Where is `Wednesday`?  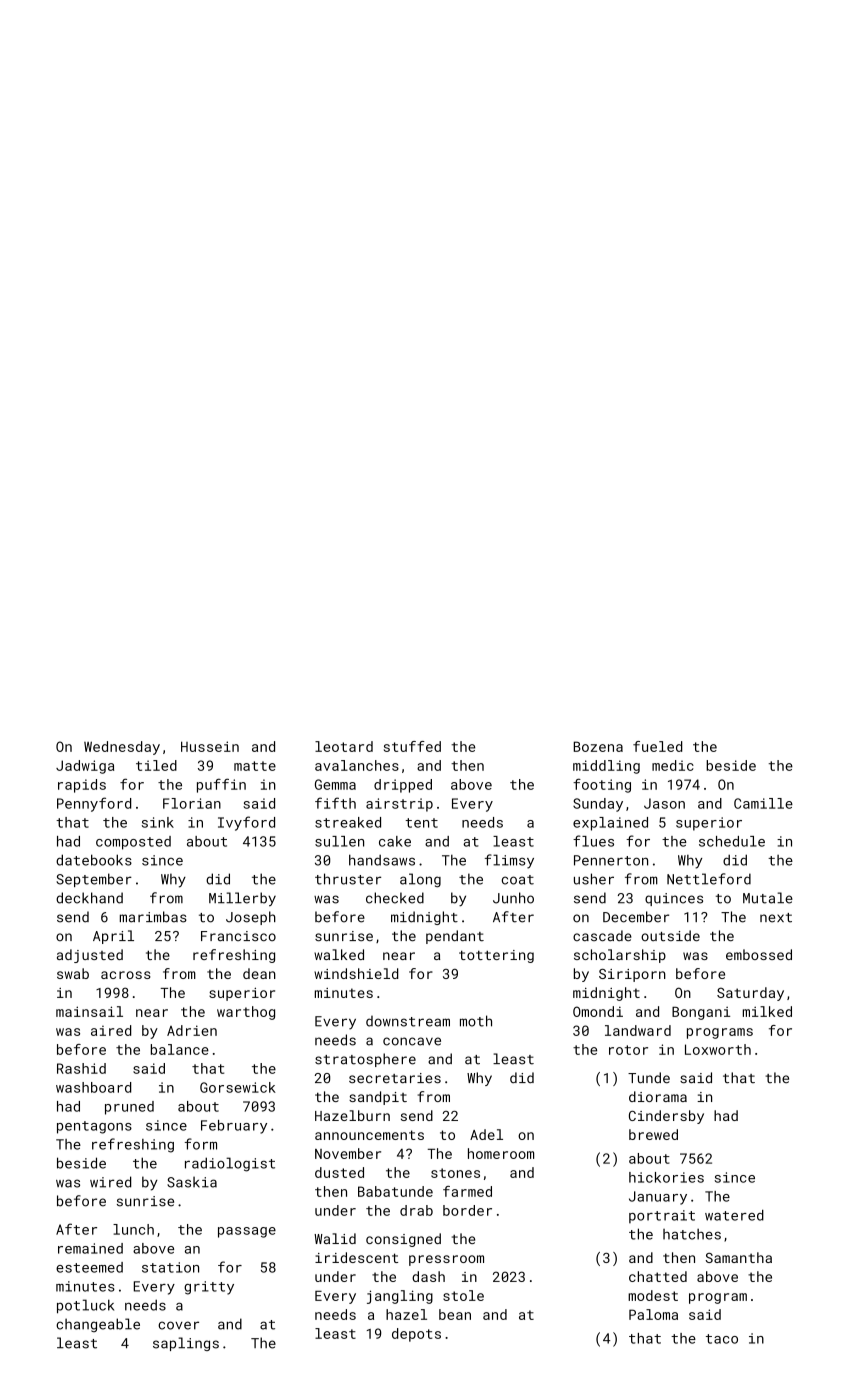
Wednesday is located at coordinates (122, 748).
